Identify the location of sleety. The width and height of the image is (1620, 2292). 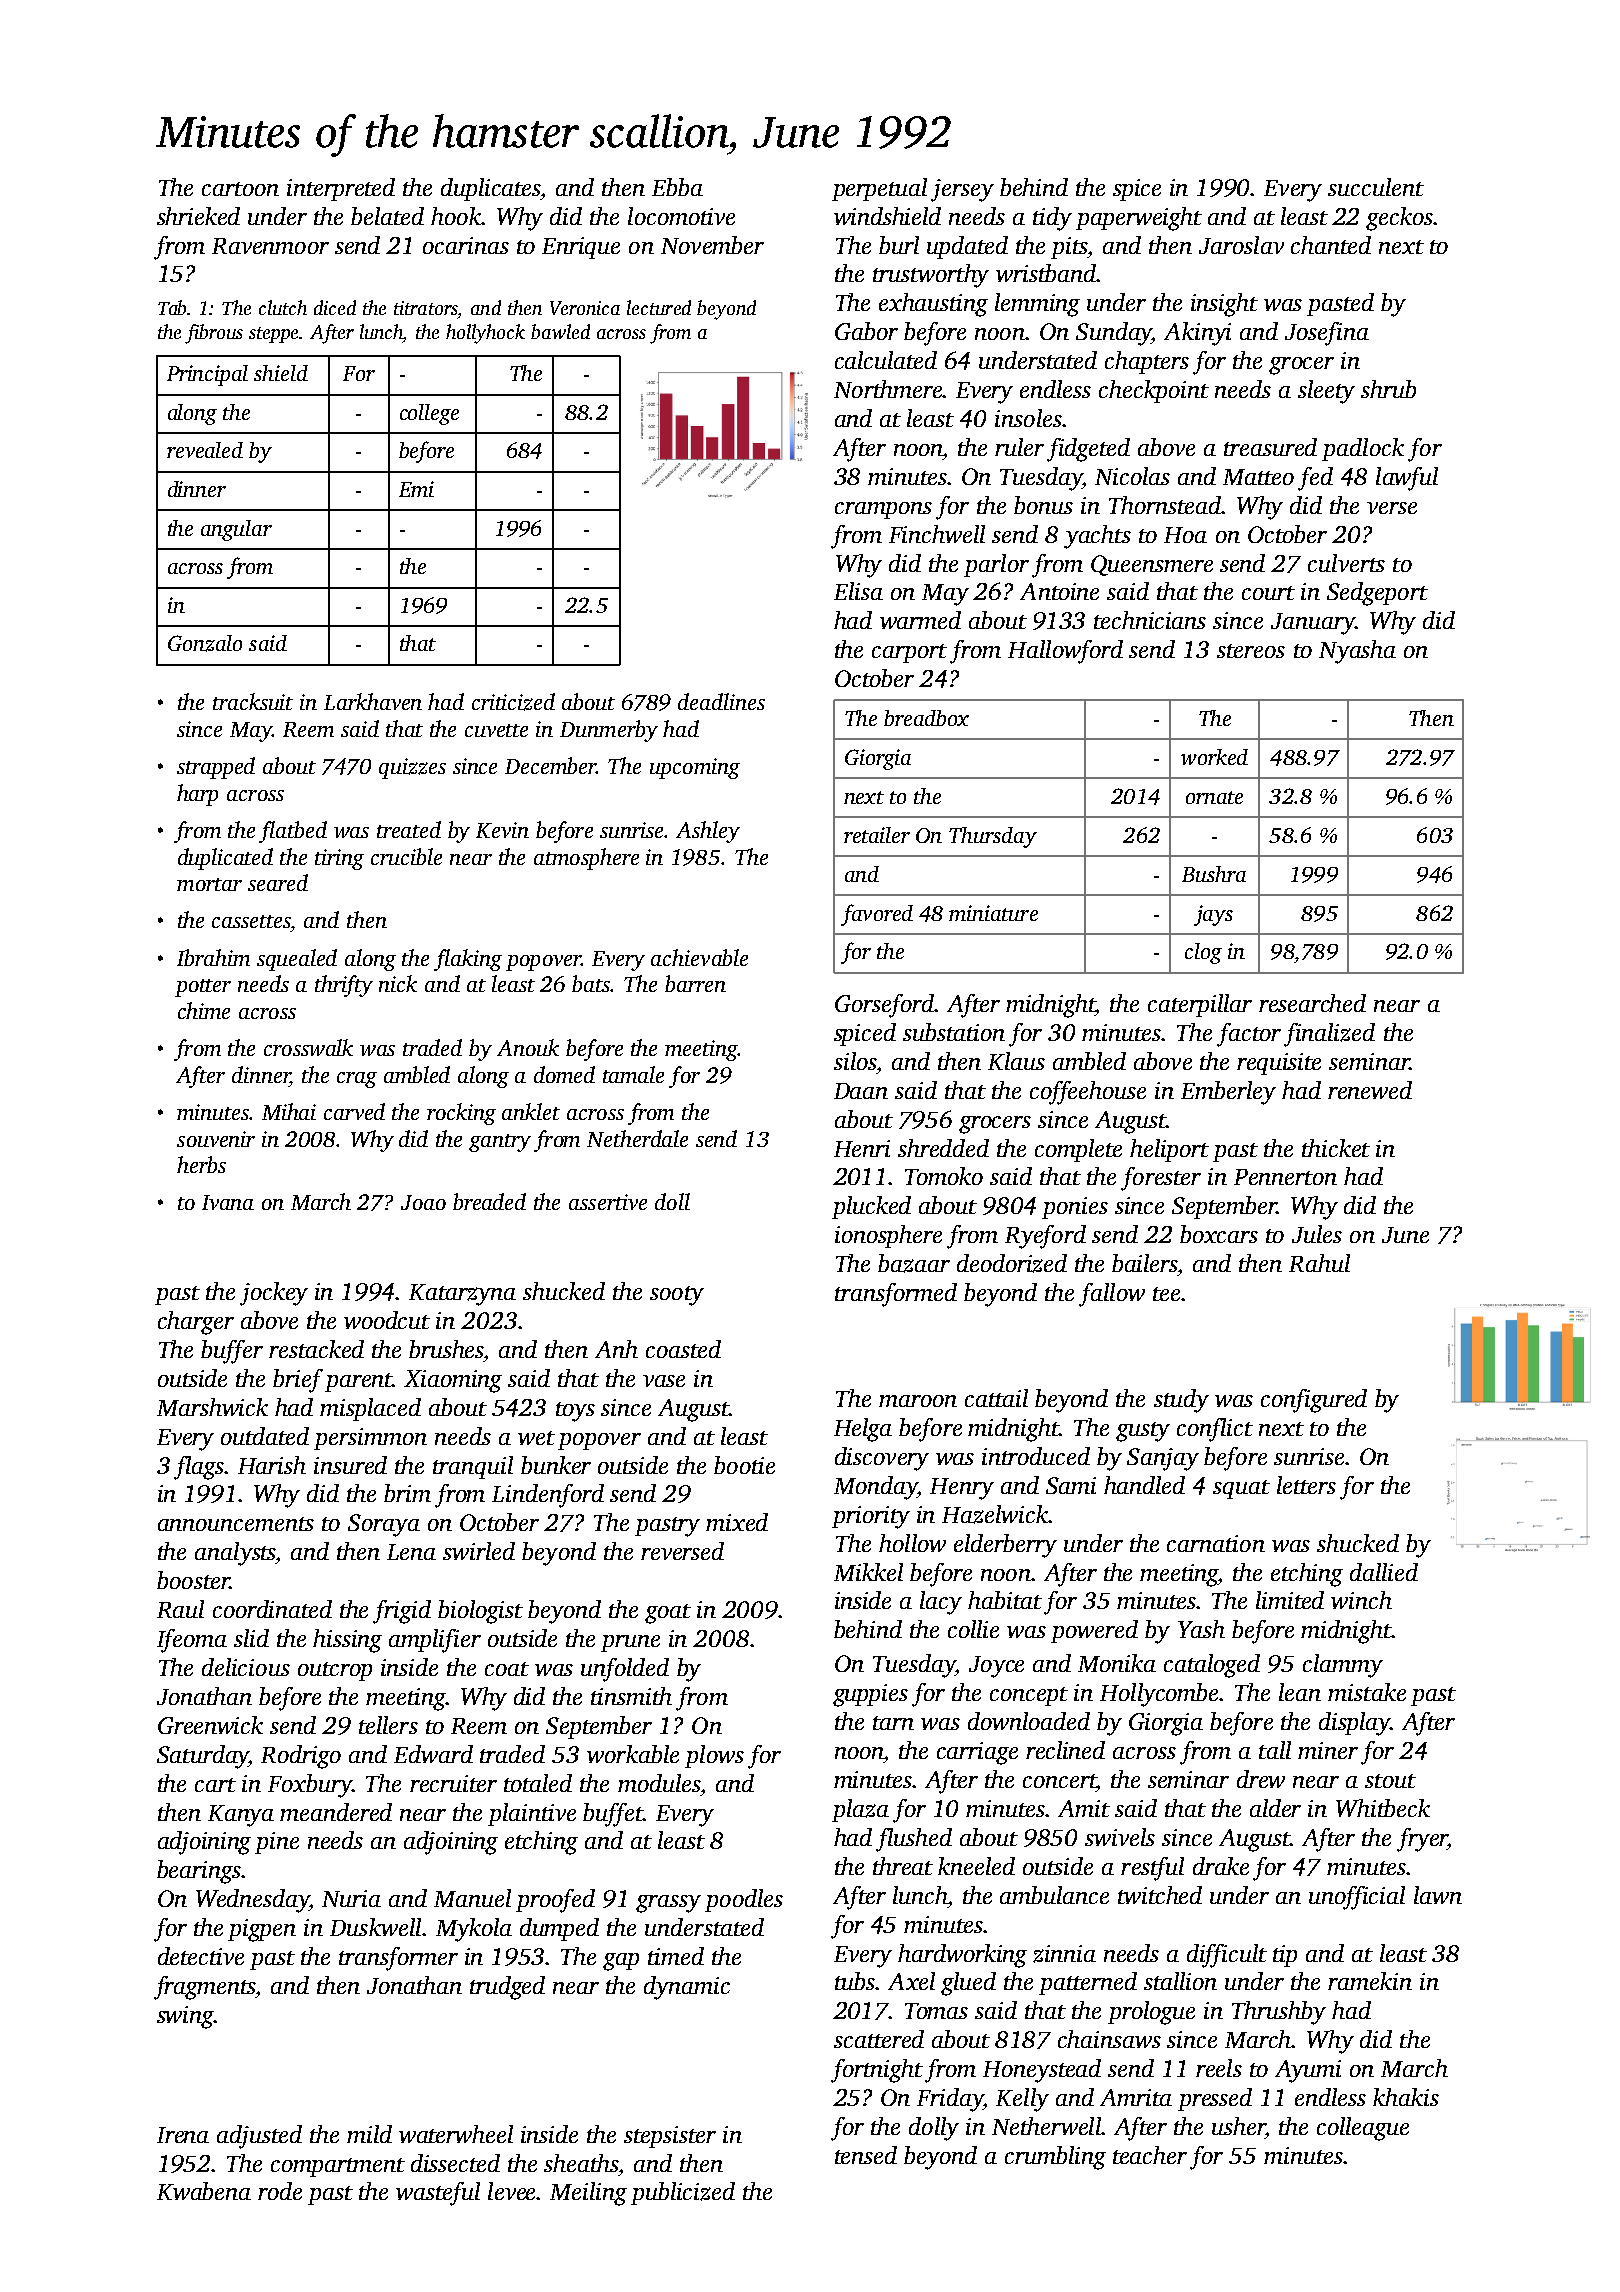
(1326, 392).
